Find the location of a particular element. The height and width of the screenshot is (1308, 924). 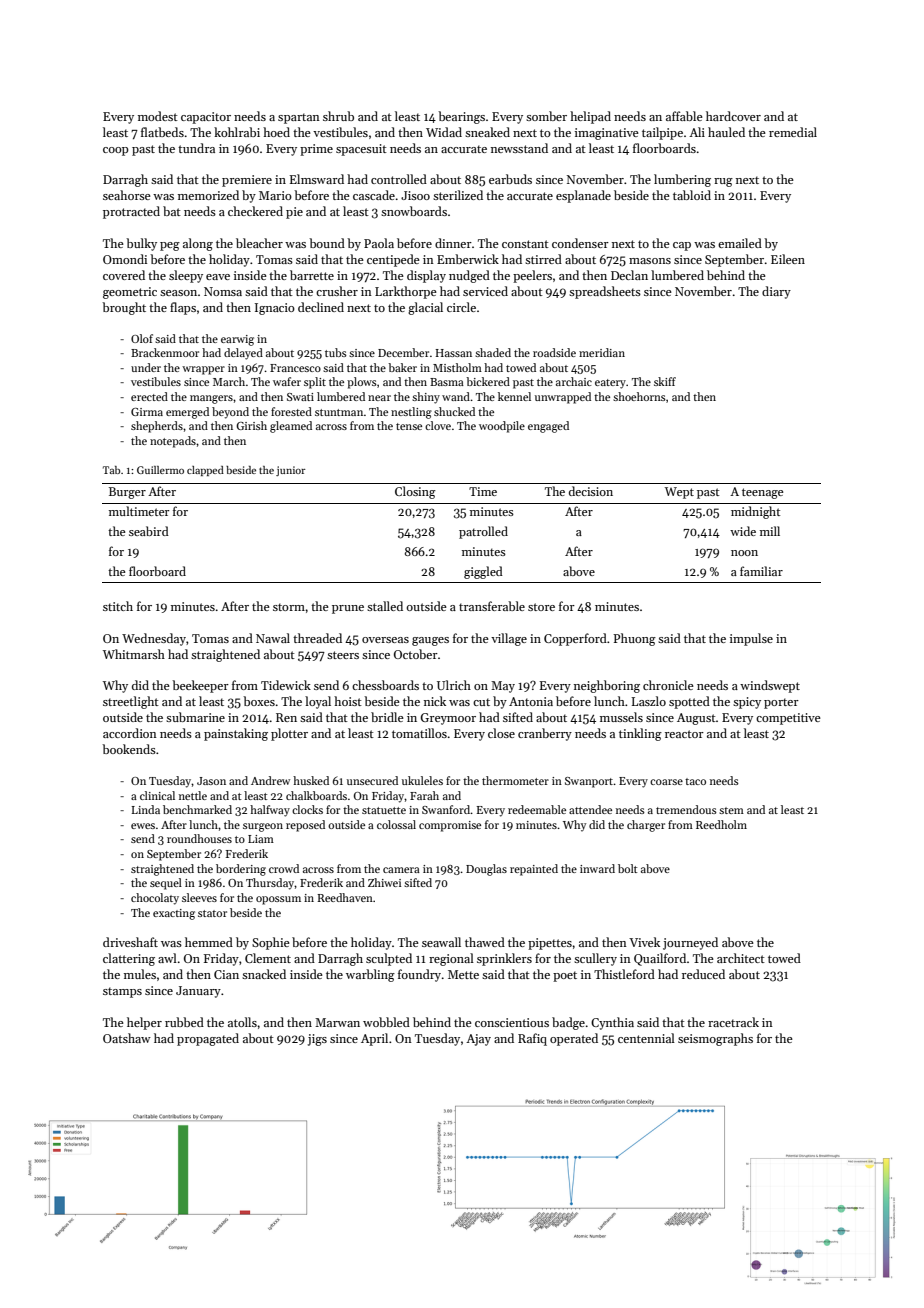

remedial is located at coordinates (793, 132).
